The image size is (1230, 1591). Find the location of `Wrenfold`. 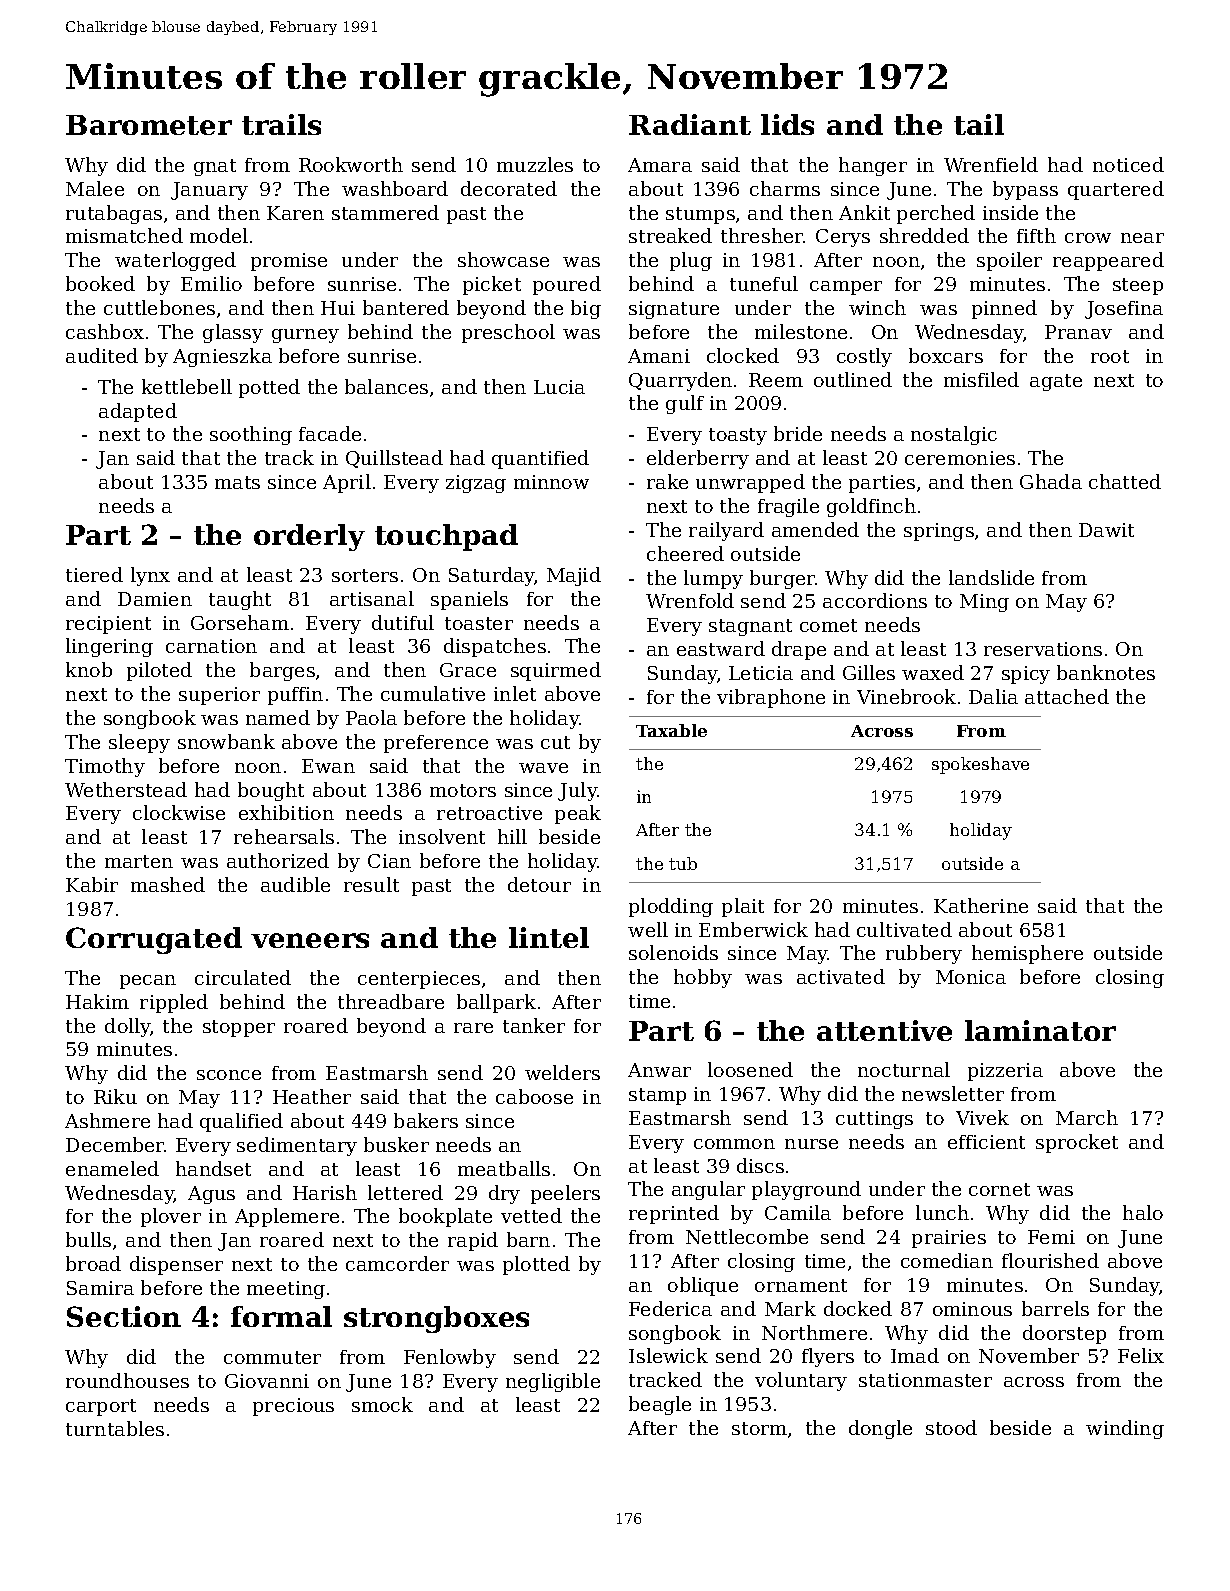

Wrenfold is located at coordinates (690, 600).
